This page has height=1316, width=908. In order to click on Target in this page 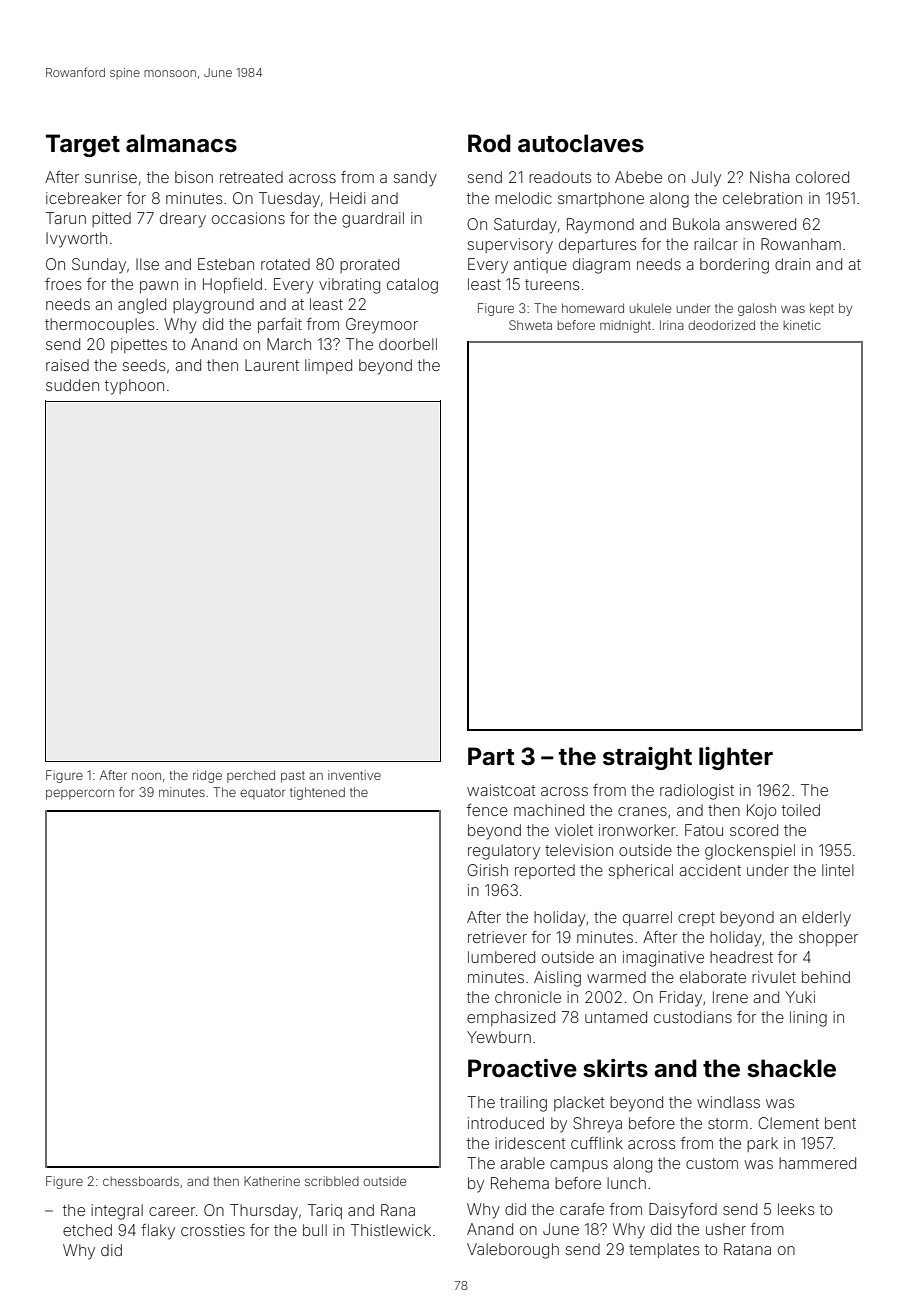, I will do `click(83, 145)`.
